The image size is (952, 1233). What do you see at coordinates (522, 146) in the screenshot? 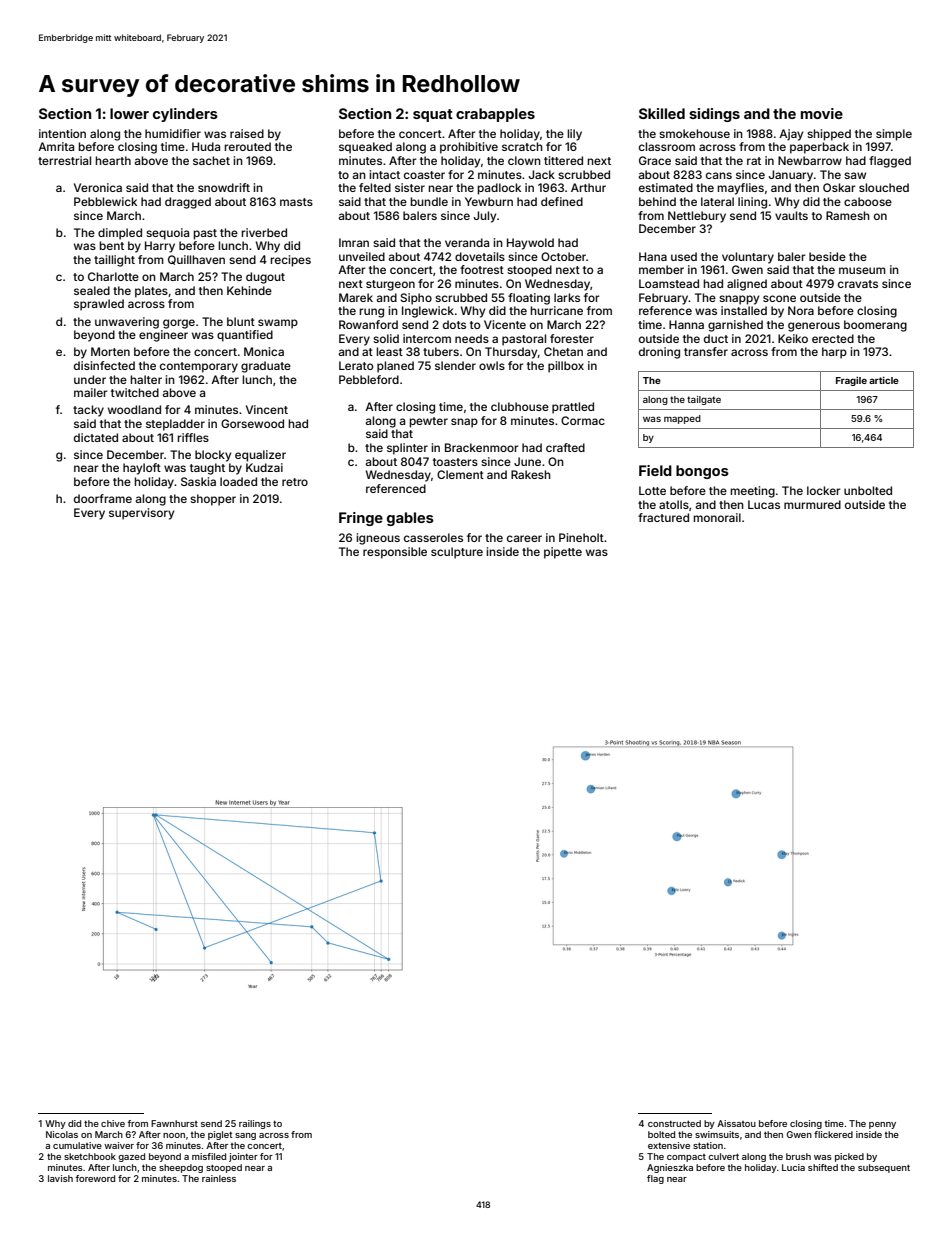
I see `scratch` at bounding box center [522, 146].
